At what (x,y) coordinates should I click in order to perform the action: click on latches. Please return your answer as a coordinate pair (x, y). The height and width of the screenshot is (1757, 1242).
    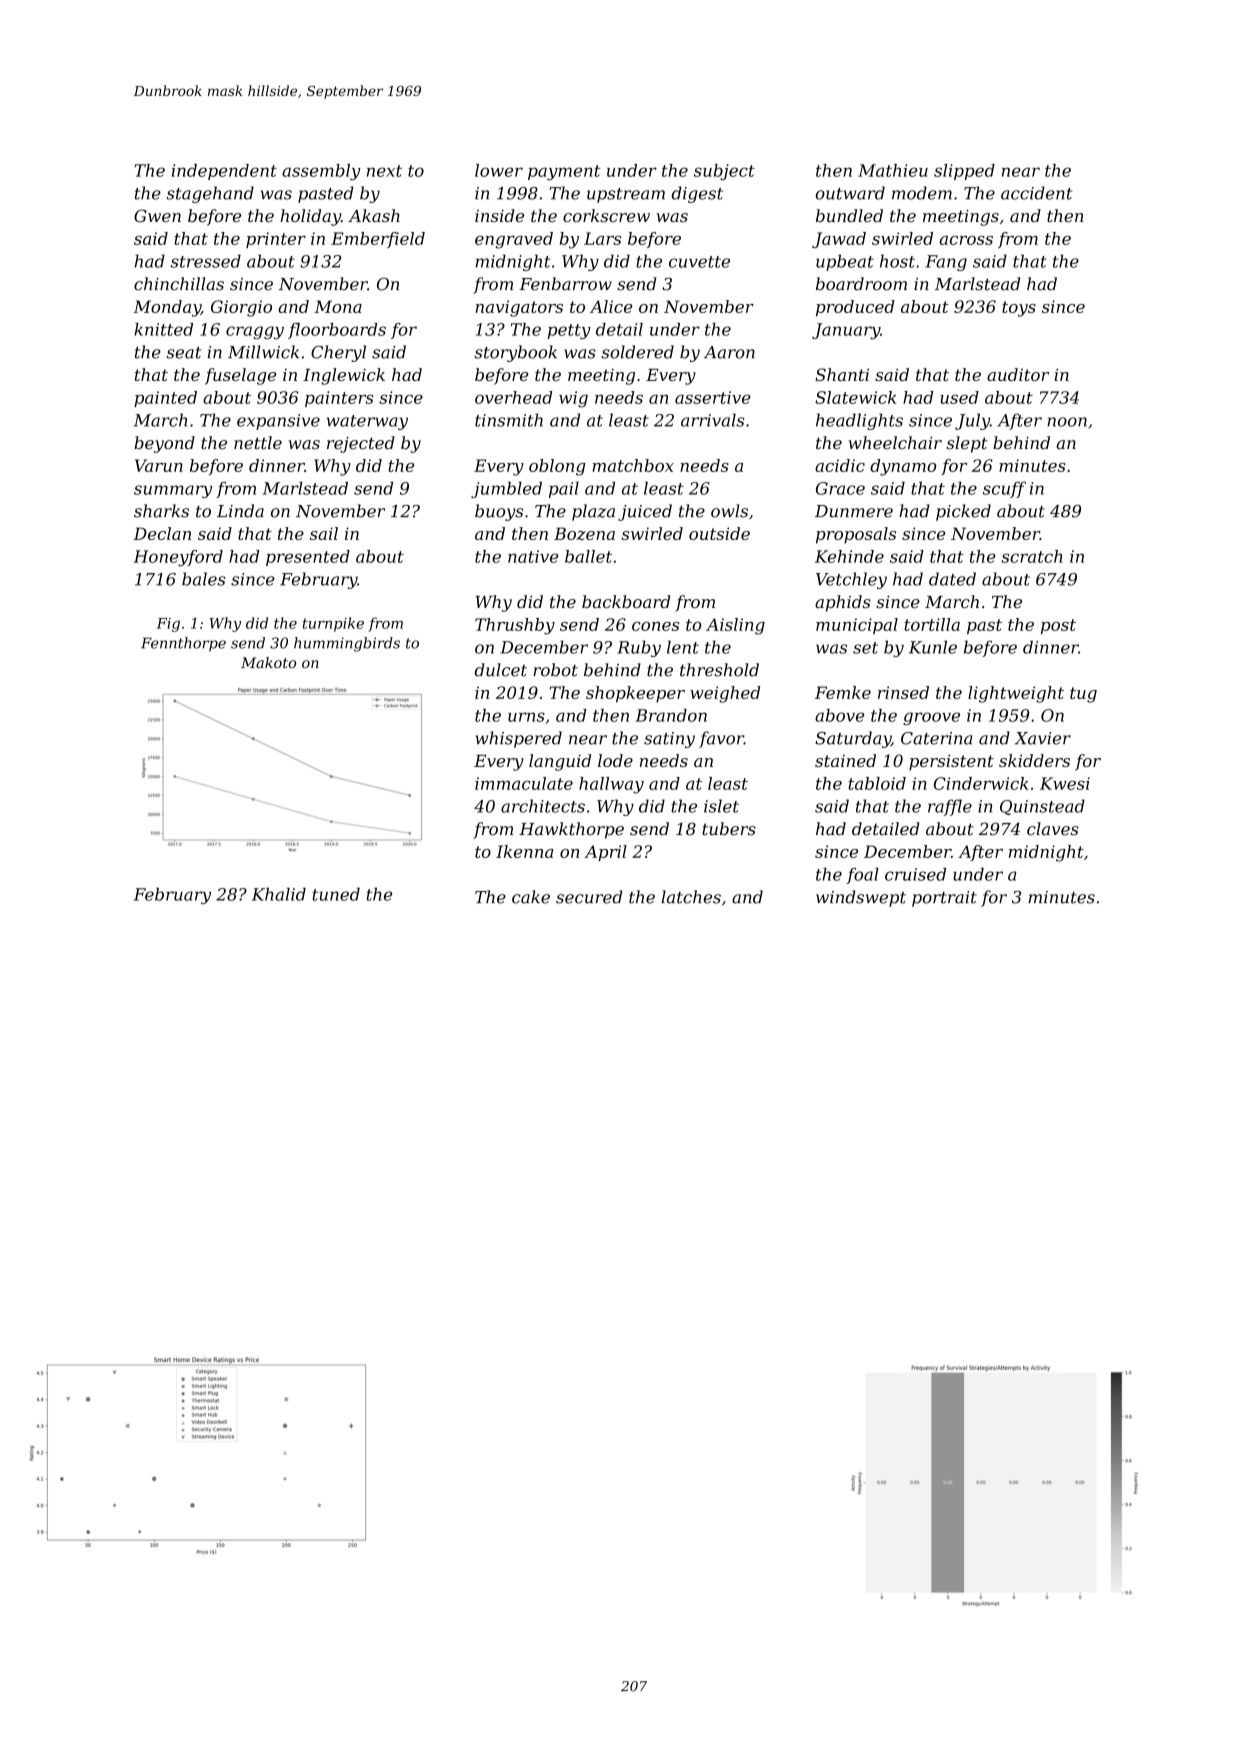
    Looking at the image, I should click on (691, 897).
